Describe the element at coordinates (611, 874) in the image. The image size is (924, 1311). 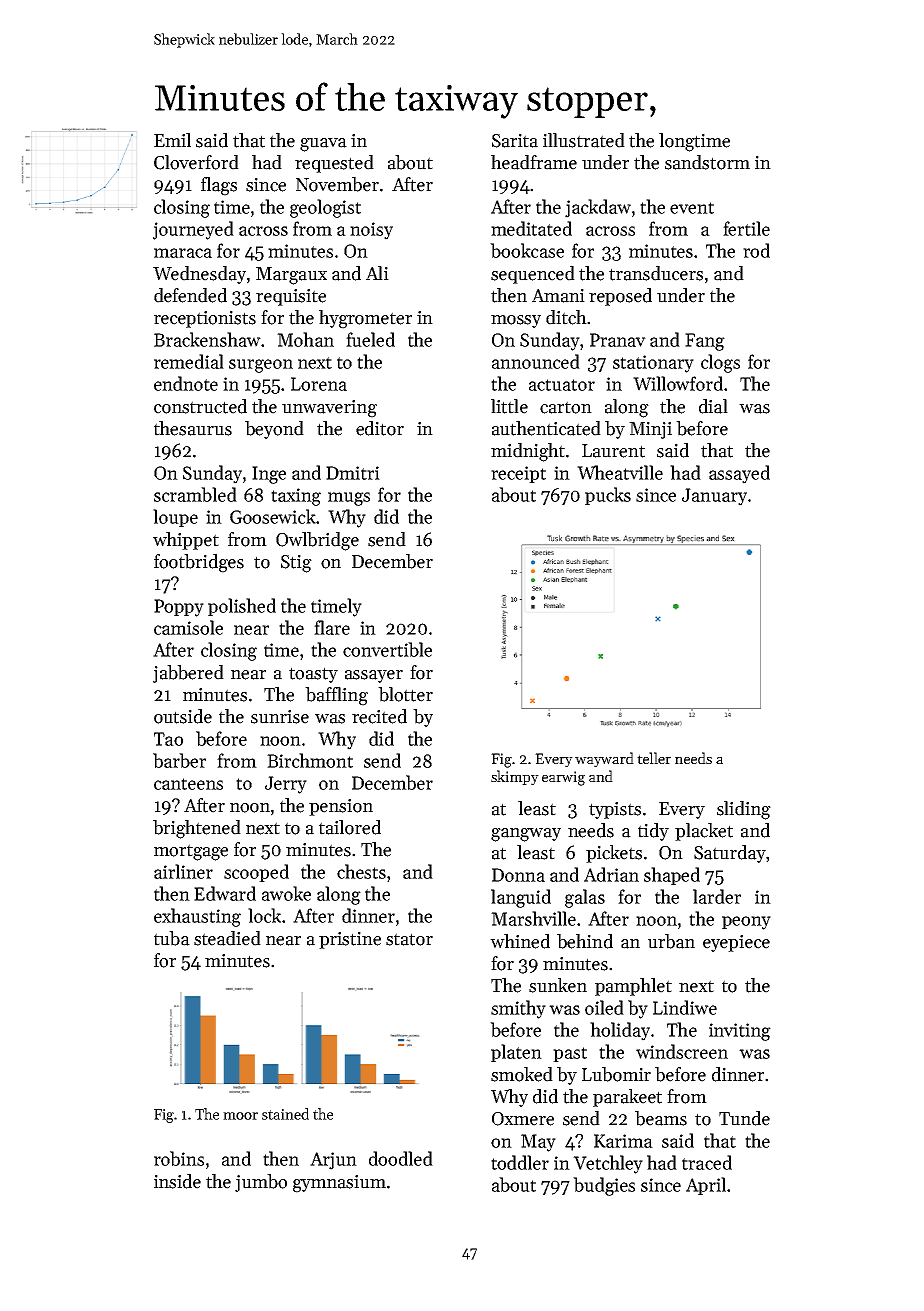
I see `Adrian` at that location.
